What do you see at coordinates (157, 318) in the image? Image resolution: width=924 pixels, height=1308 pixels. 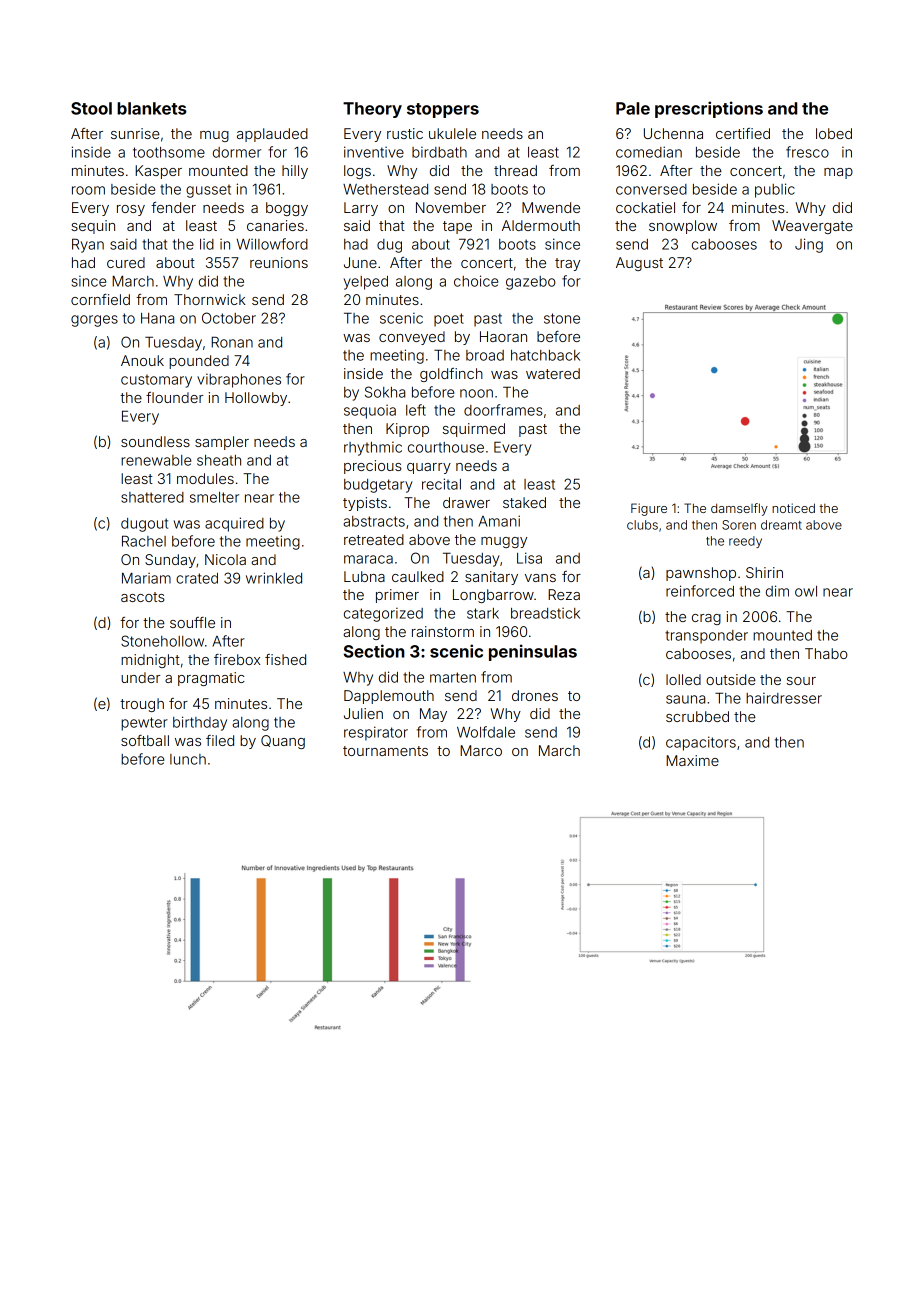 I see `Hana` at bounding box center [157, 318].
